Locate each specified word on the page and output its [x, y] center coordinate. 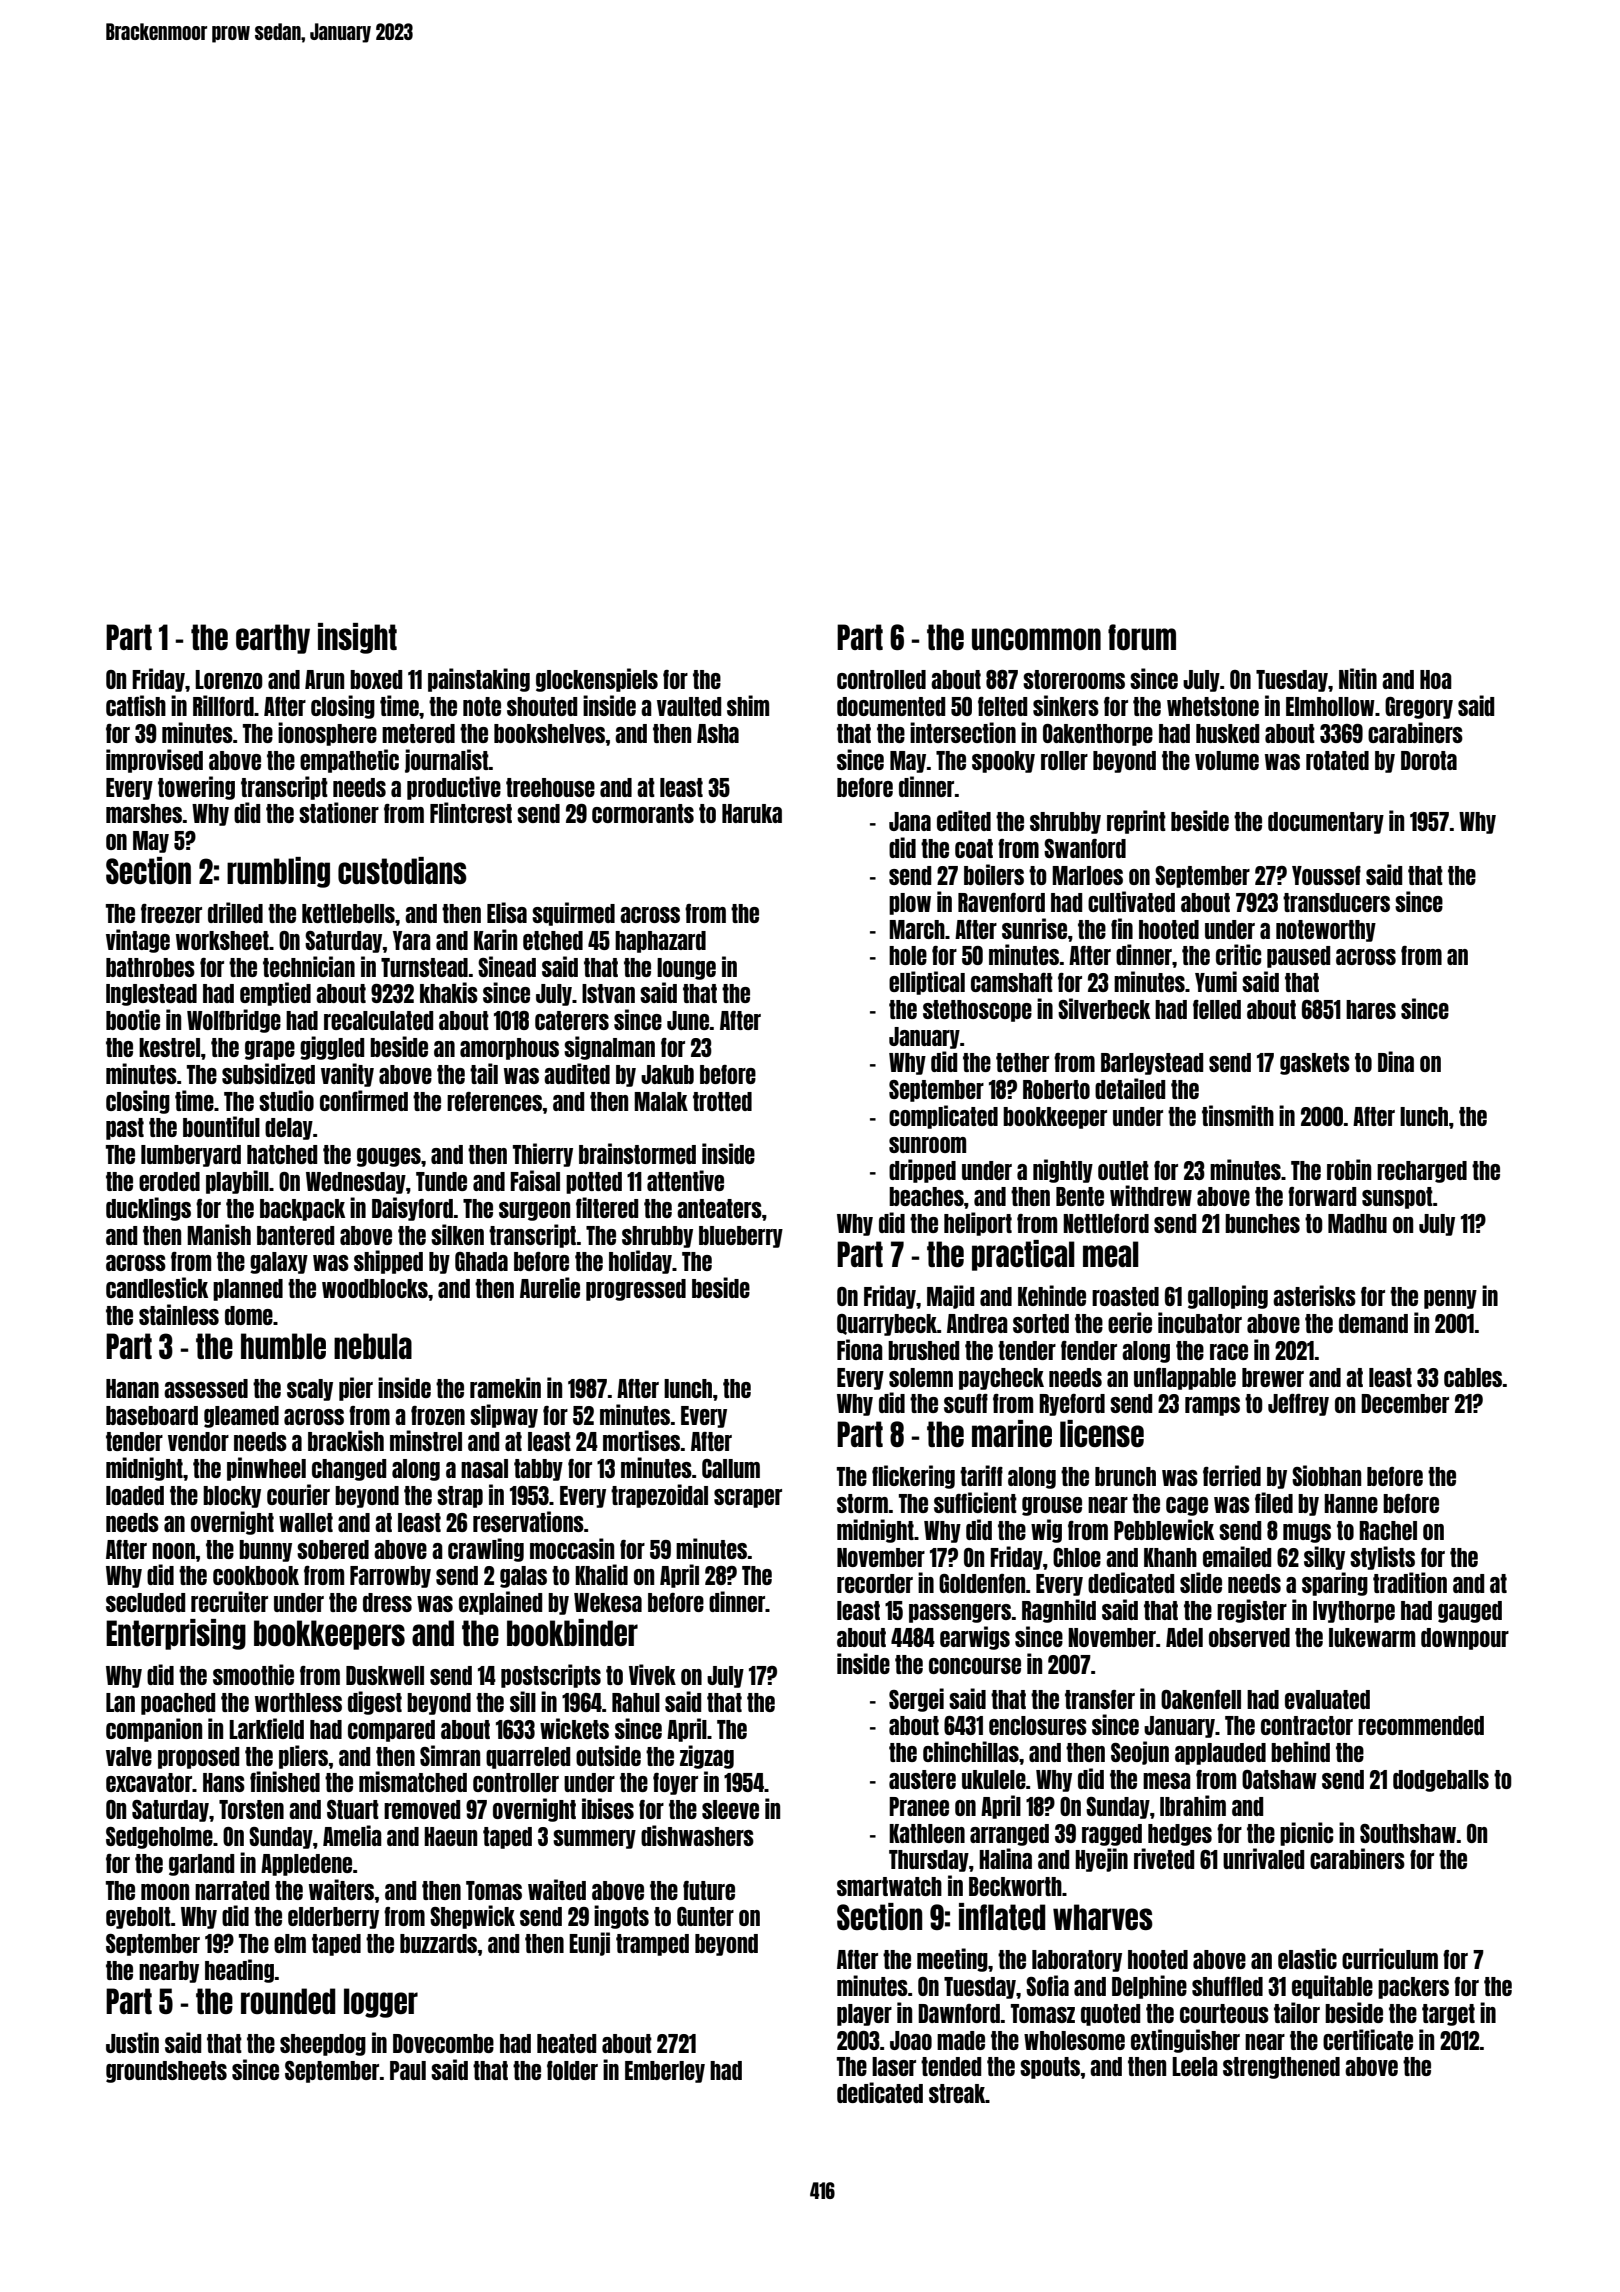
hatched [282, 1154]
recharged [1422, 1172]
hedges [1180, 1835]
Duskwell [385, 1675]
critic [1238, 954]
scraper [748, 1498]
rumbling [278, 872]
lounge [686, 969]
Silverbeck [1104, 1008]
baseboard [152, 1415]
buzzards [438, 1943]
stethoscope [977, 1011]
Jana [910, 821]
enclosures [1038, 1725]
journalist [447, 761]
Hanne [1351, 1503]
